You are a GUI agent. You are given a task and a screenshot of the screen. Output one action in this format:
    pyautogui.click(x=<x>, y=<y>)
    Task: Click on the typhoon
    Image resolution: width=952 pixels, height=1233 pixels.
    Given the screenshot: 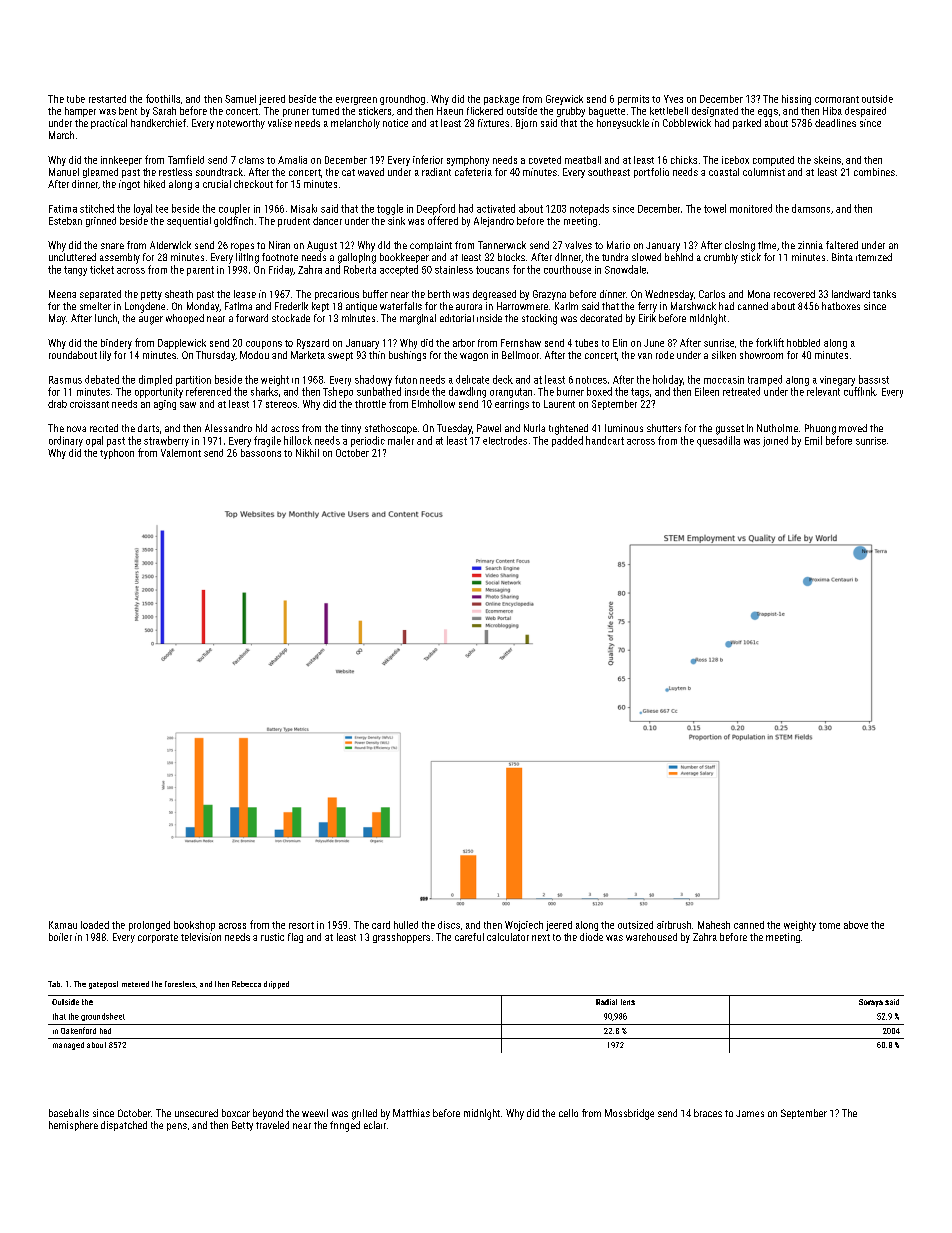 What is the action you would take?
    pyautogui.click(x=117, y=454)
